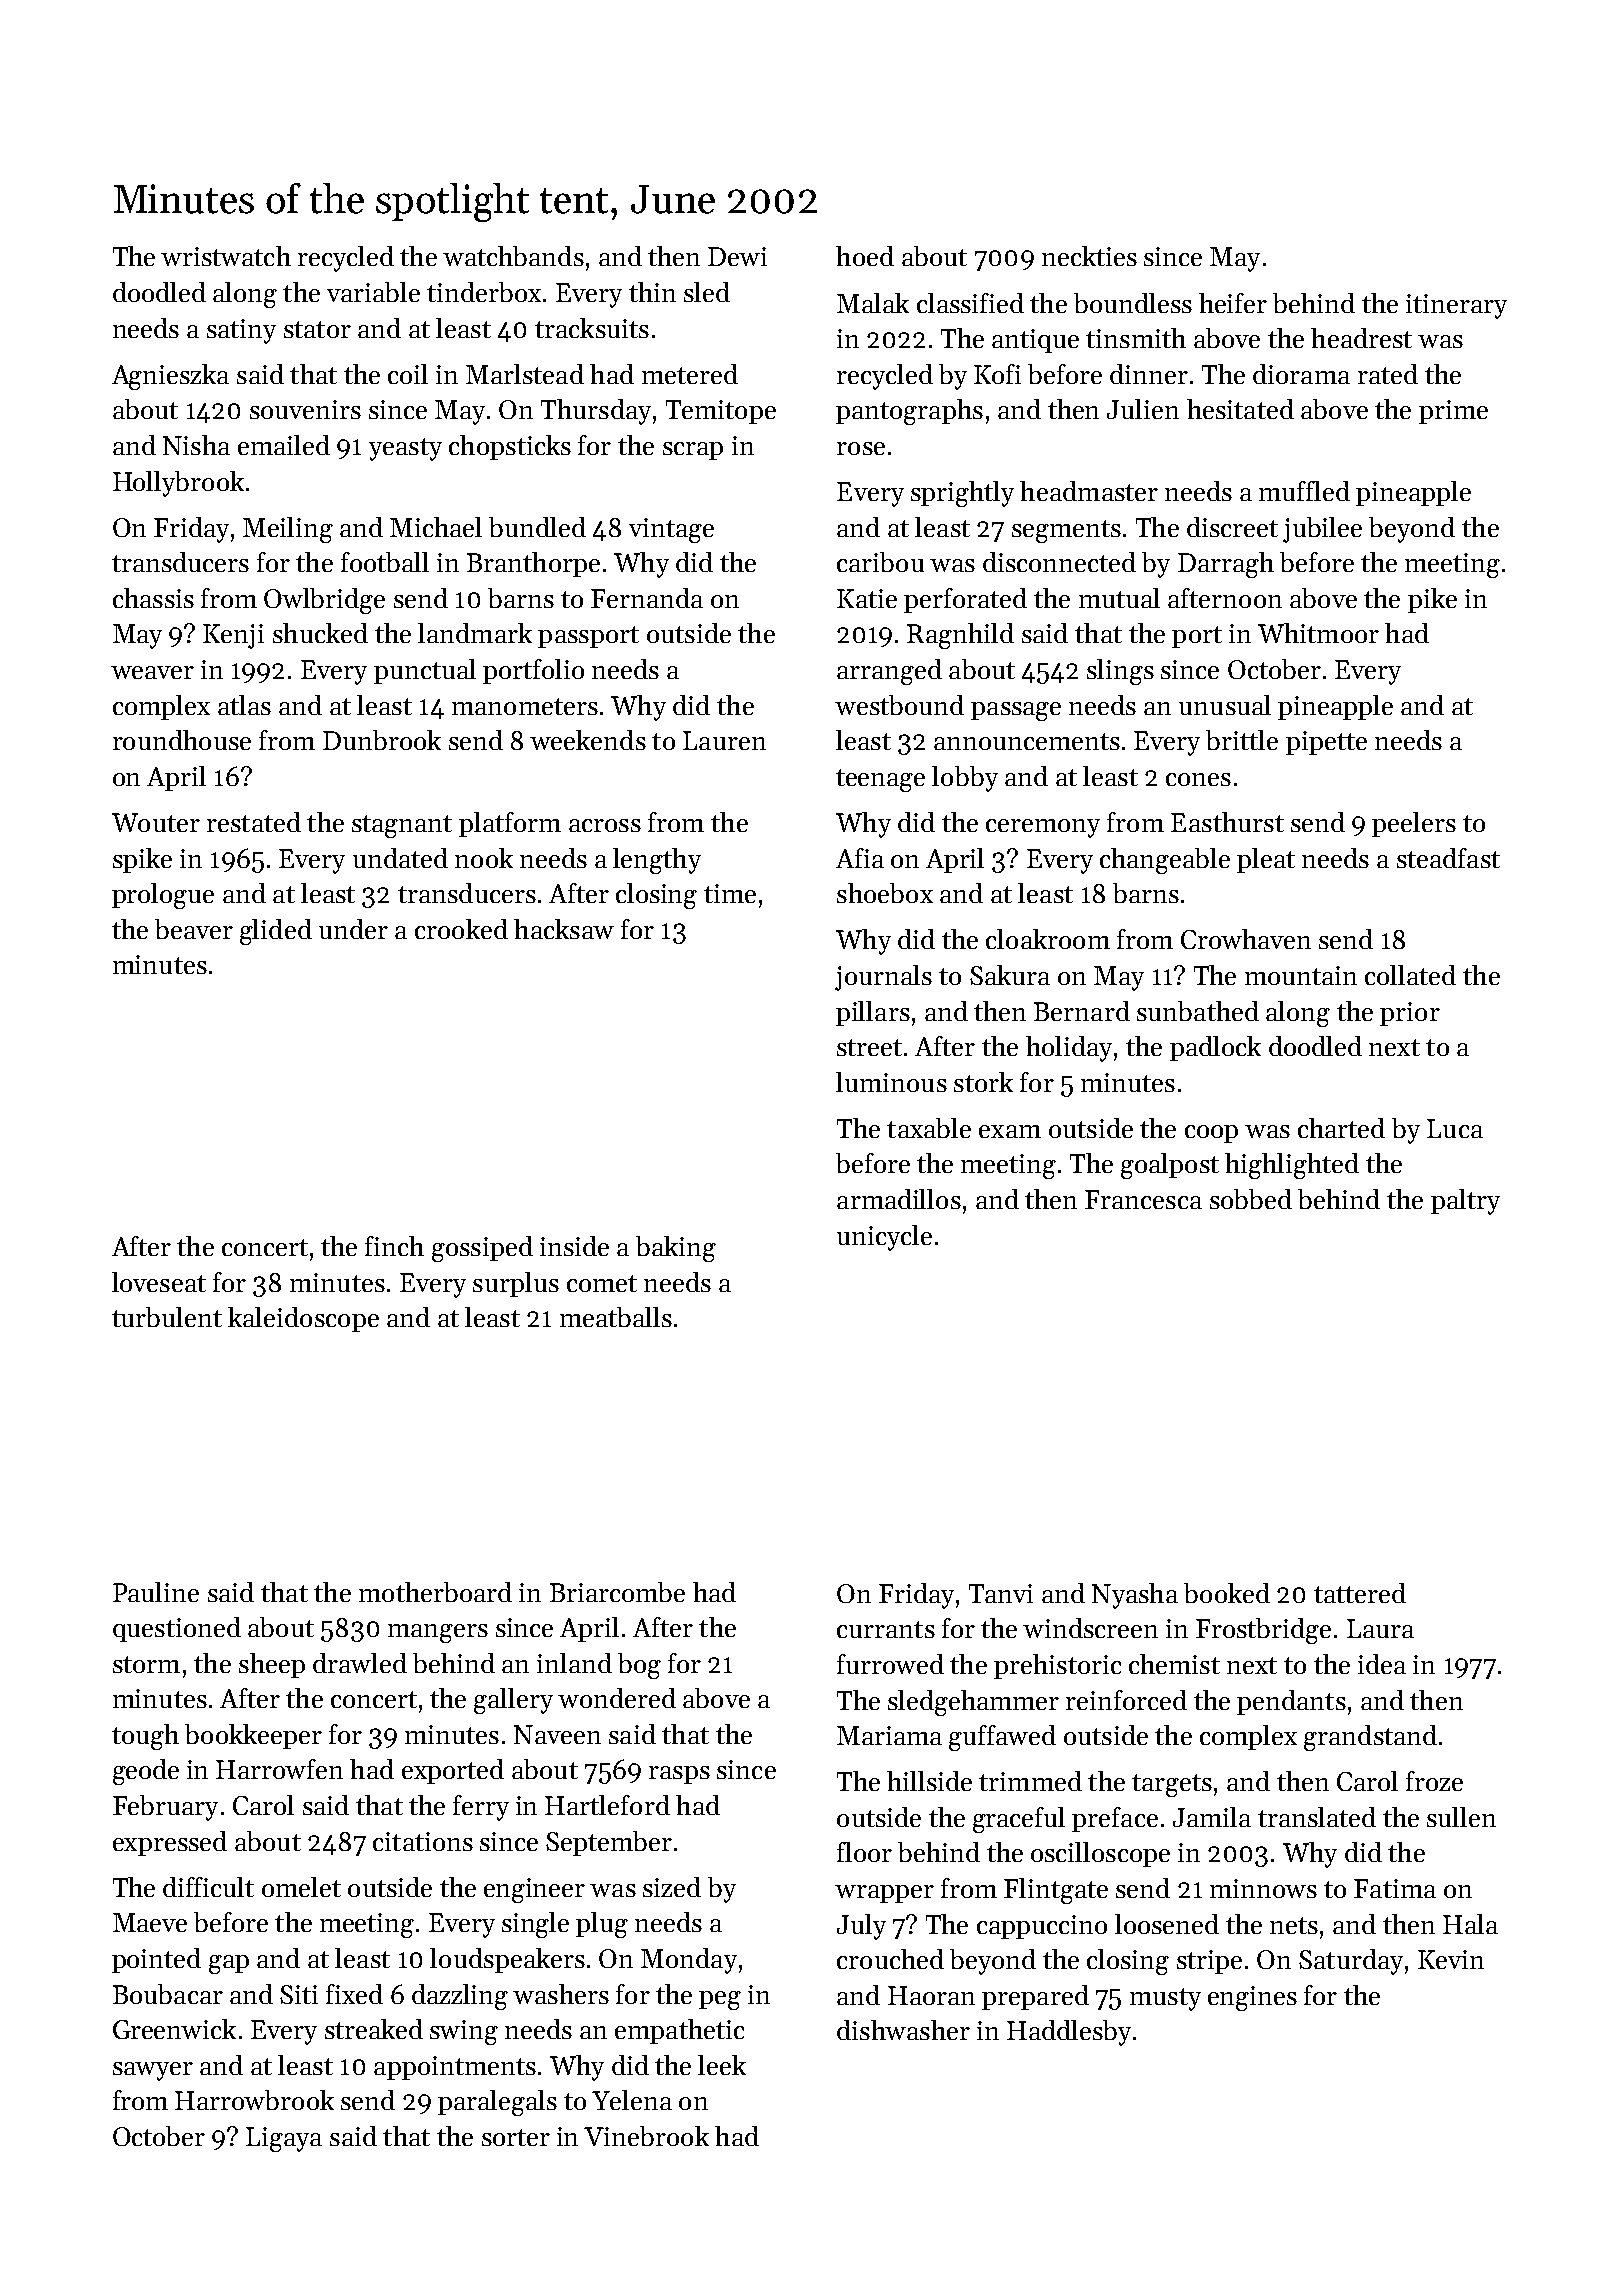  Describe the element at coordinates (373, 292) in the image. I see `variable` at that location.
